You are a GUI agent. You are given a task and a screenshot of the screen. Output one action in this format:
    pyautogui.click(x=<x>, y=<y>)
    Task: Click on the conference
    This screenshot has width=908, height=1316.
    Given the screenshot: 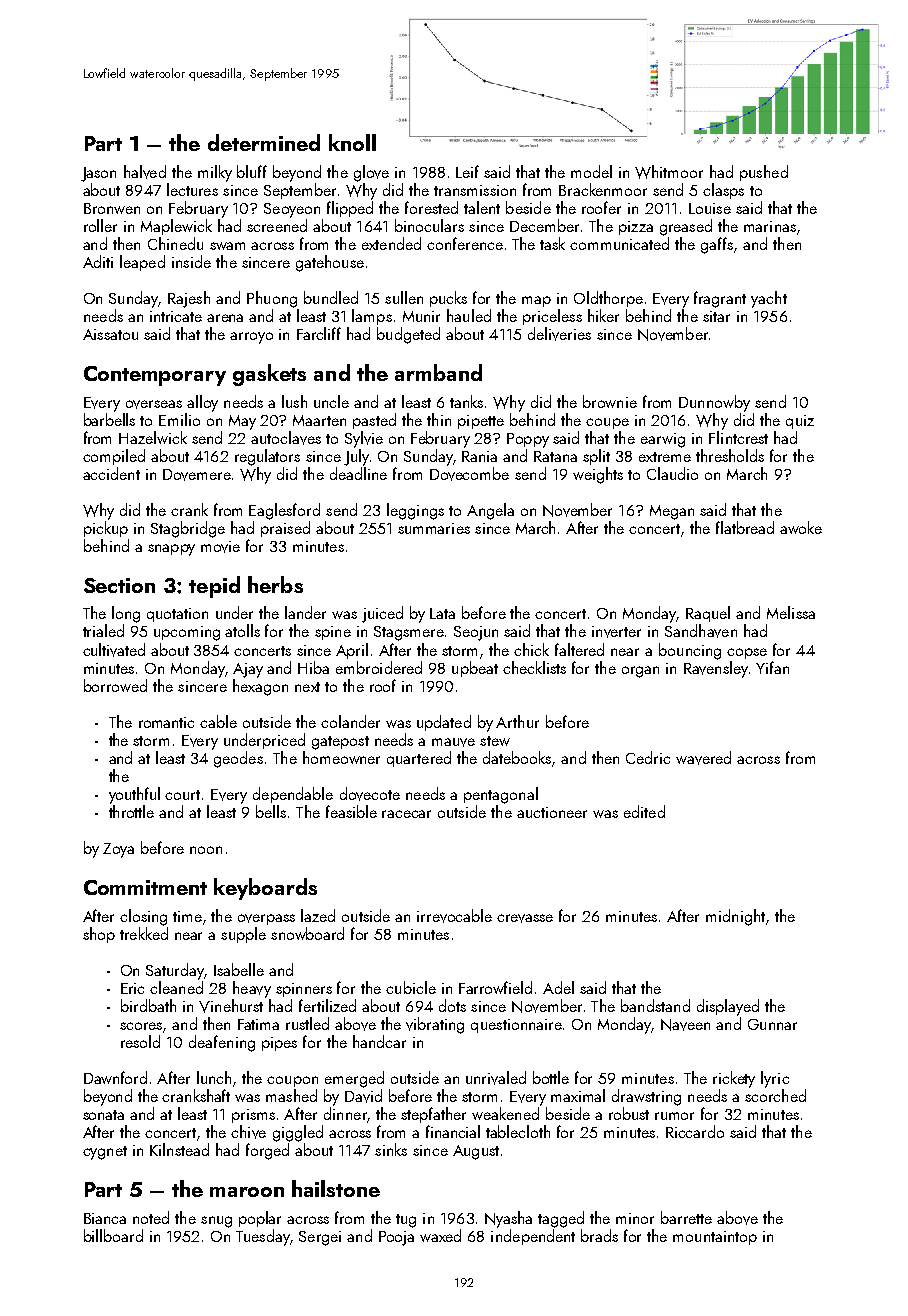 What is the action you would take?
    pyautogui.click(x=465, y=243)
